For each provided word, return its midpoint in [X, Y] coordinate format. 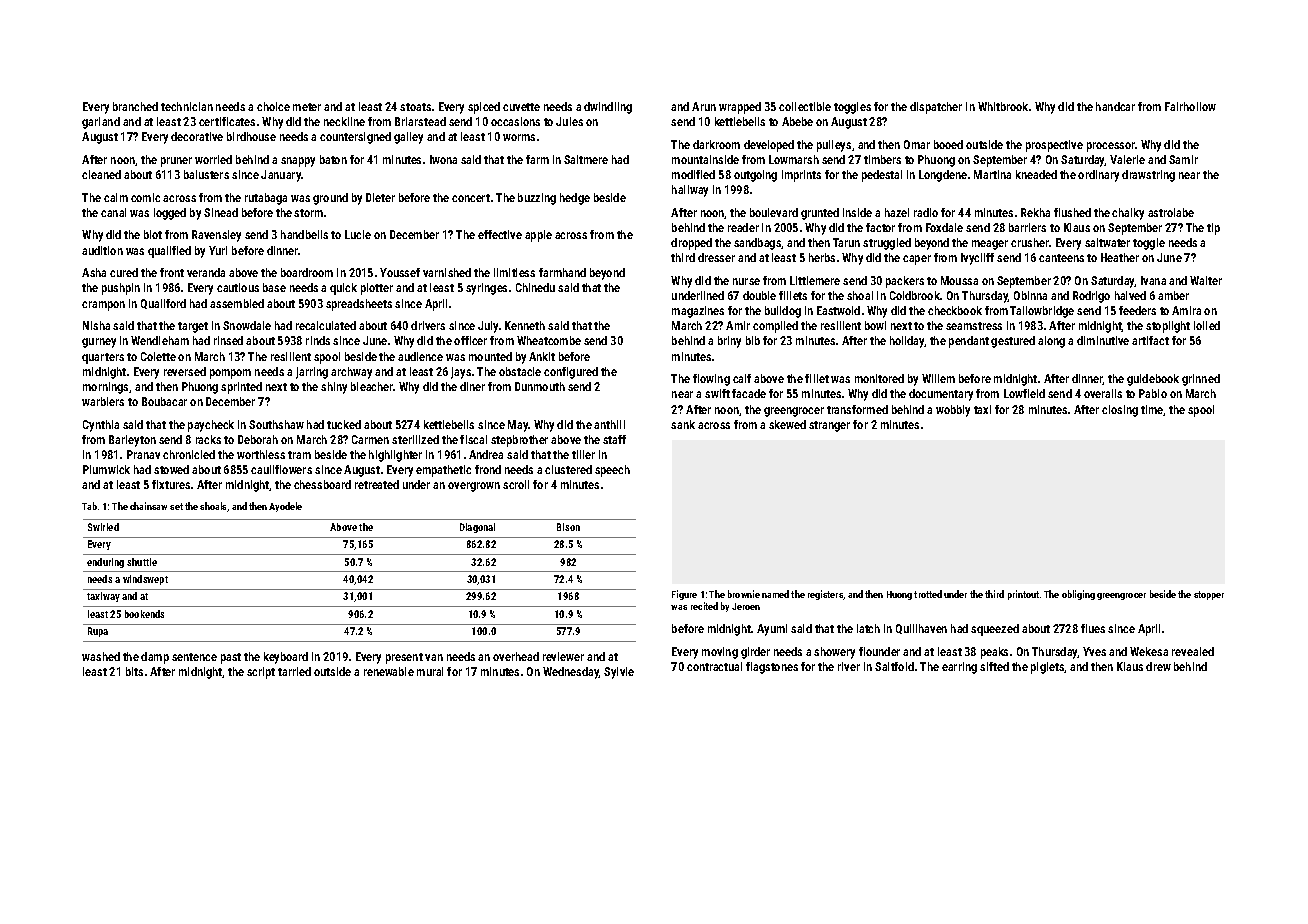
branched [135, 106]
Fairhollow [1190, 106]
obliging [1078, 595]
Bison [568, 527]
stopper [1209, 595]
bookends [144, 614]
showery [834, 653]
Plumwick [106, 469]
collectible [805, 106]
